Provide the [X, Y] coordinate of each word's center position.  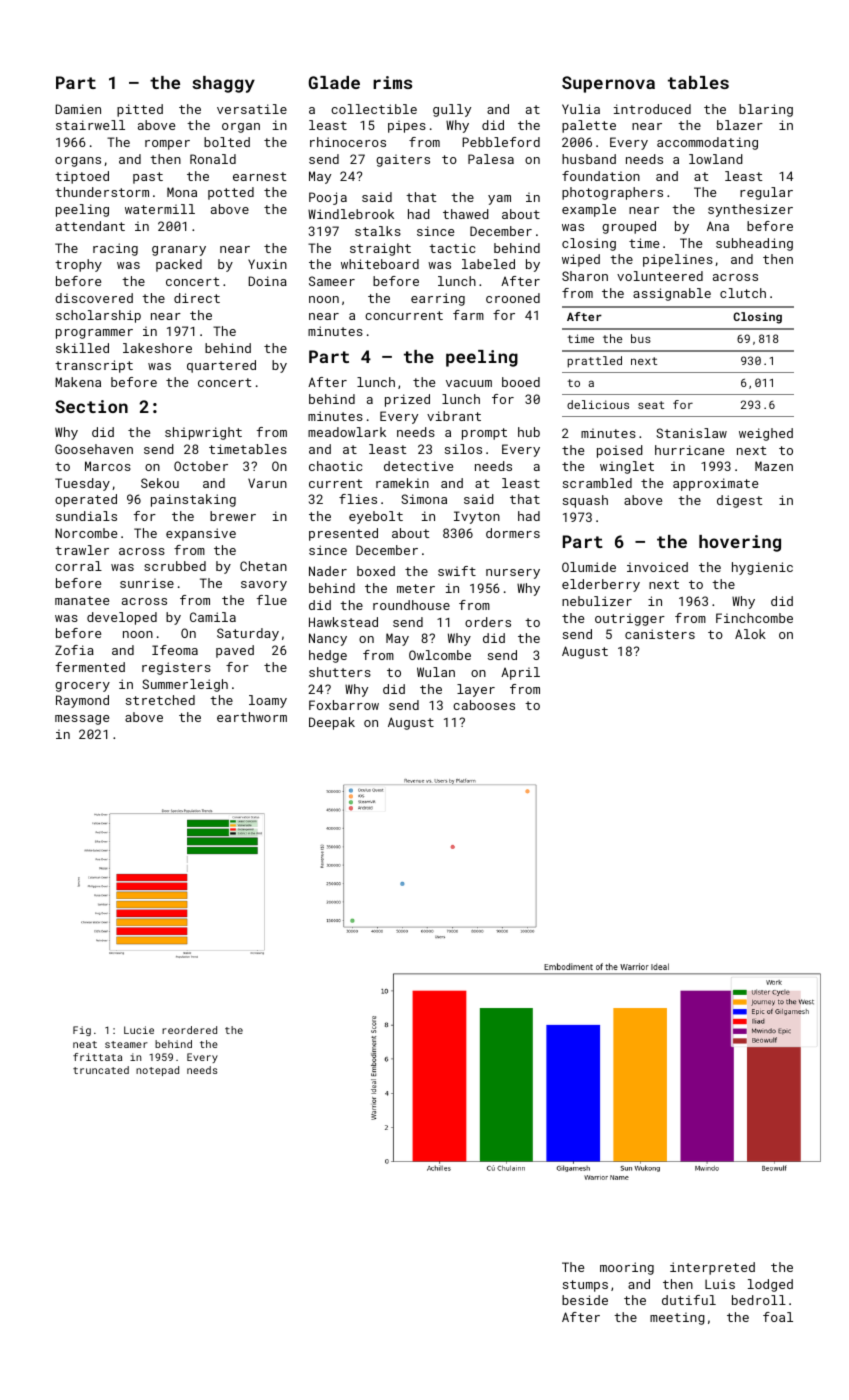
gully [452, 110]
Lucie [139, 1030]
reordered [189, 1030]
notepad [157, 1071]
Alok [750, 634]
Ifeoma [175, 650]
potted [231, 193]
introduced [652, 109]
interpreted [712, 1268]
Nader [328, 571]
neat [85, 1044]
